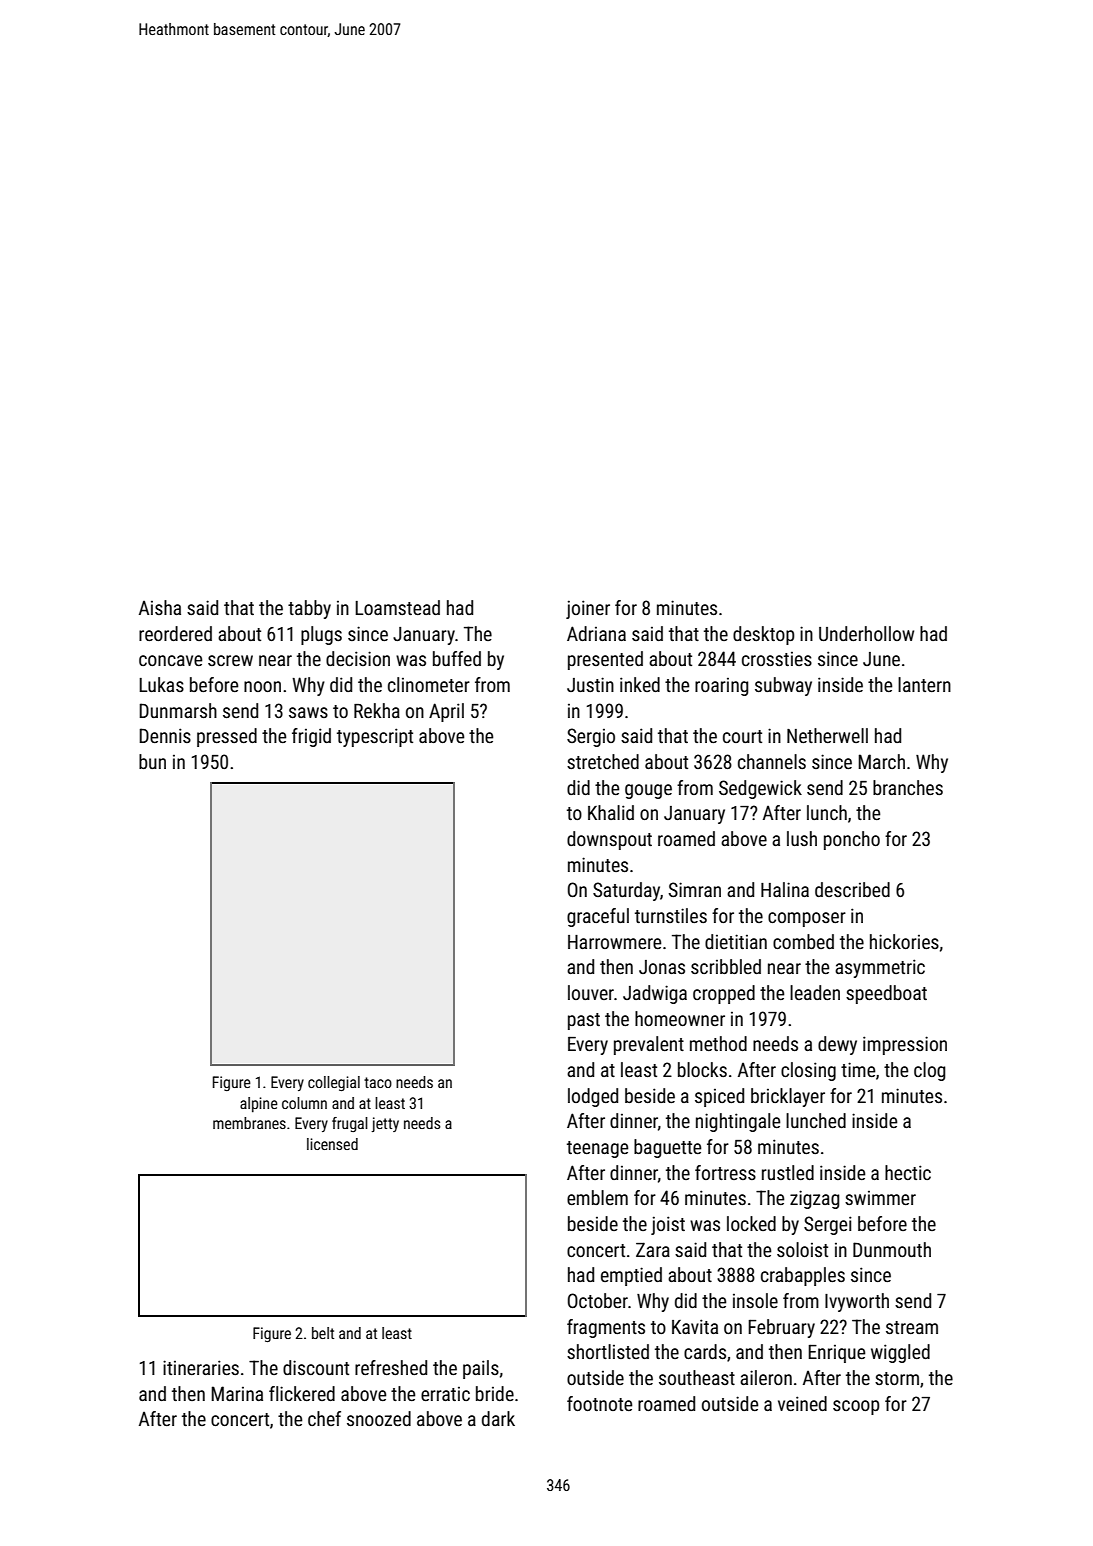 The width and height of the screenshot is (1093, 1546). Describe the element at coordinates (905, 1045) in the screenshot. I see `impression` at that location.
